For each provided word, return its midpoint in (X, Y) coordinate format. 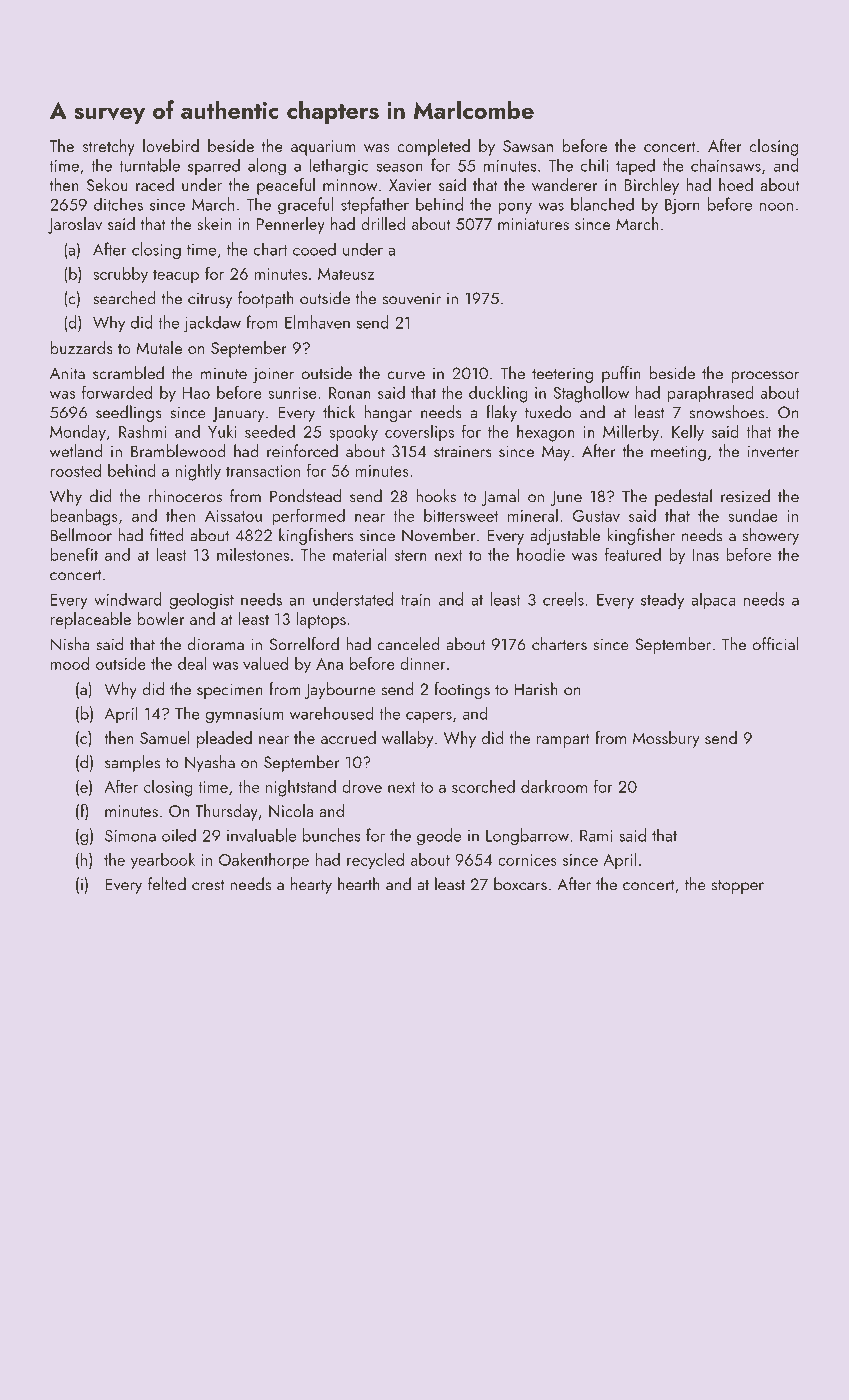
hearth (359, 884)
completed (433, 147)
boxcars (520, 884)
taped (635, 166)
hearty (311, 885)
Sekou (107, 184)
